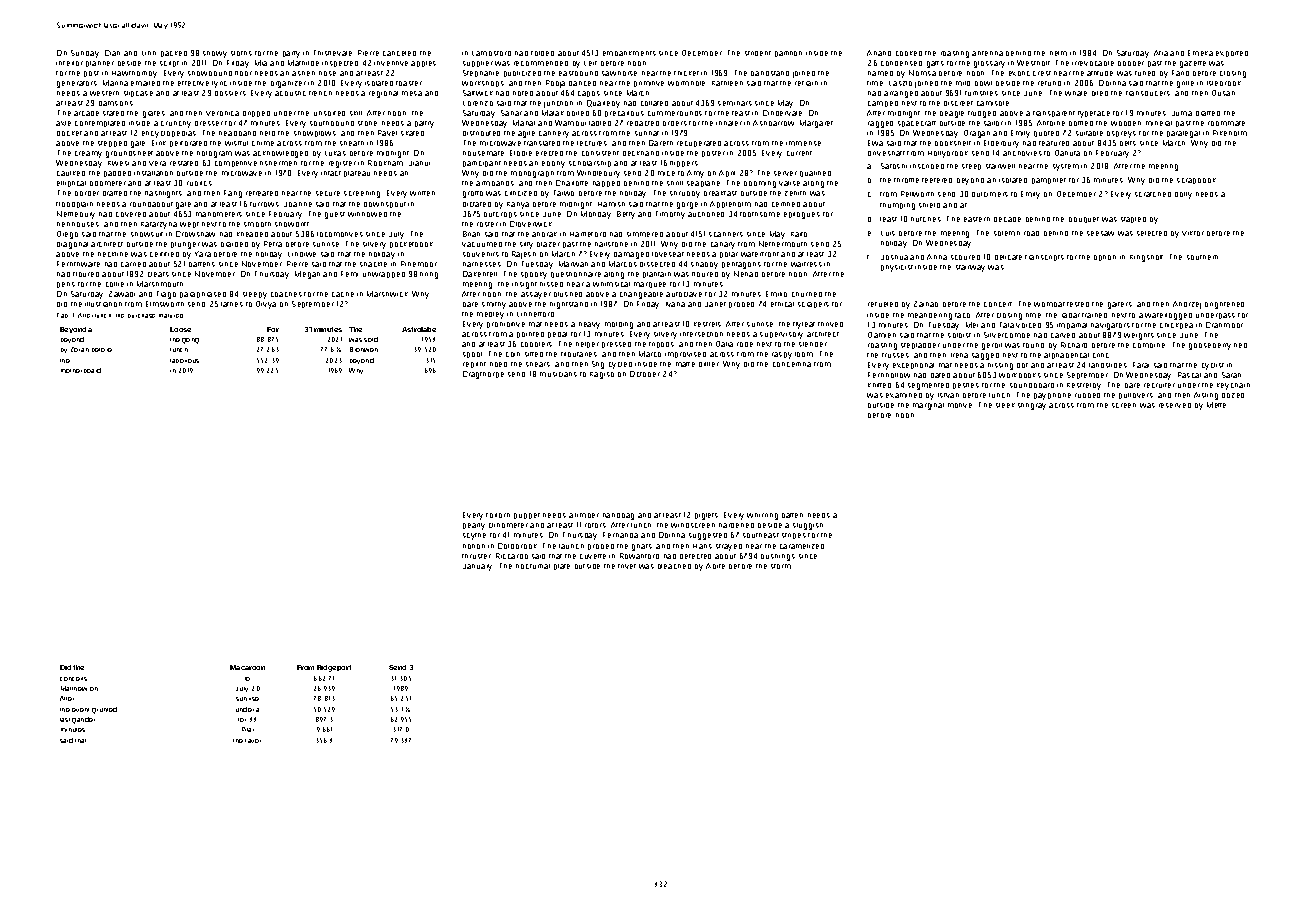 Image resolution: width=1308 pixels, height=924 pixels. What do you see at coordinates (1058, 53) in the screenshot?
I see `helm` at bounding box center [1058, 53].
